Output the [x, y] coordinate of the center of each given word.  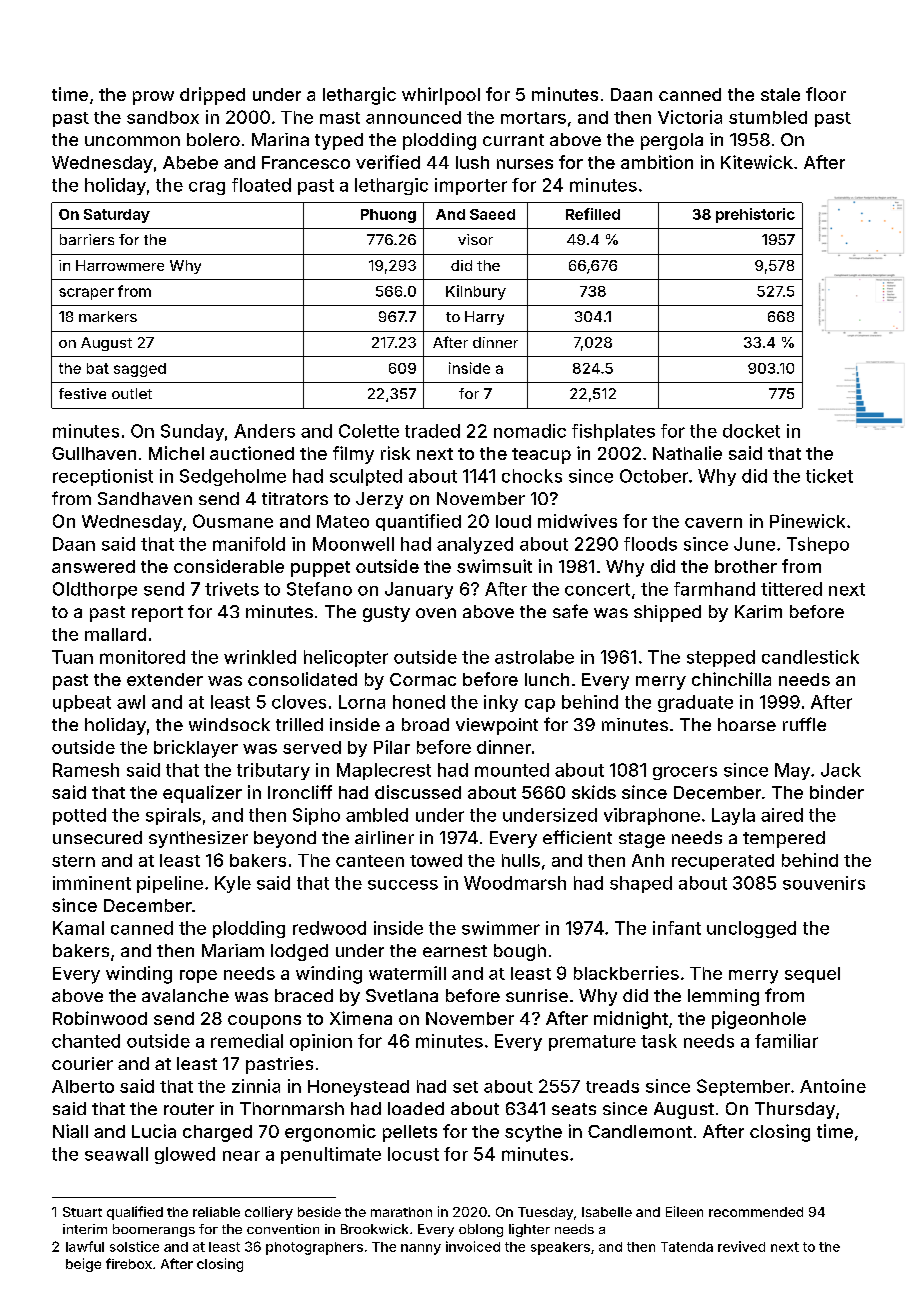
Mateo [343, 521]
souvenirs [824, 883]
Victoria [690, 117]
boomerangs [154, 1230]
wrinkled [260, 657]
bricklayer [196, 749]
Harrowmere [120, 265]
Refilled [593, 214]
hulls [521, 860]
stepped [721, 658]
